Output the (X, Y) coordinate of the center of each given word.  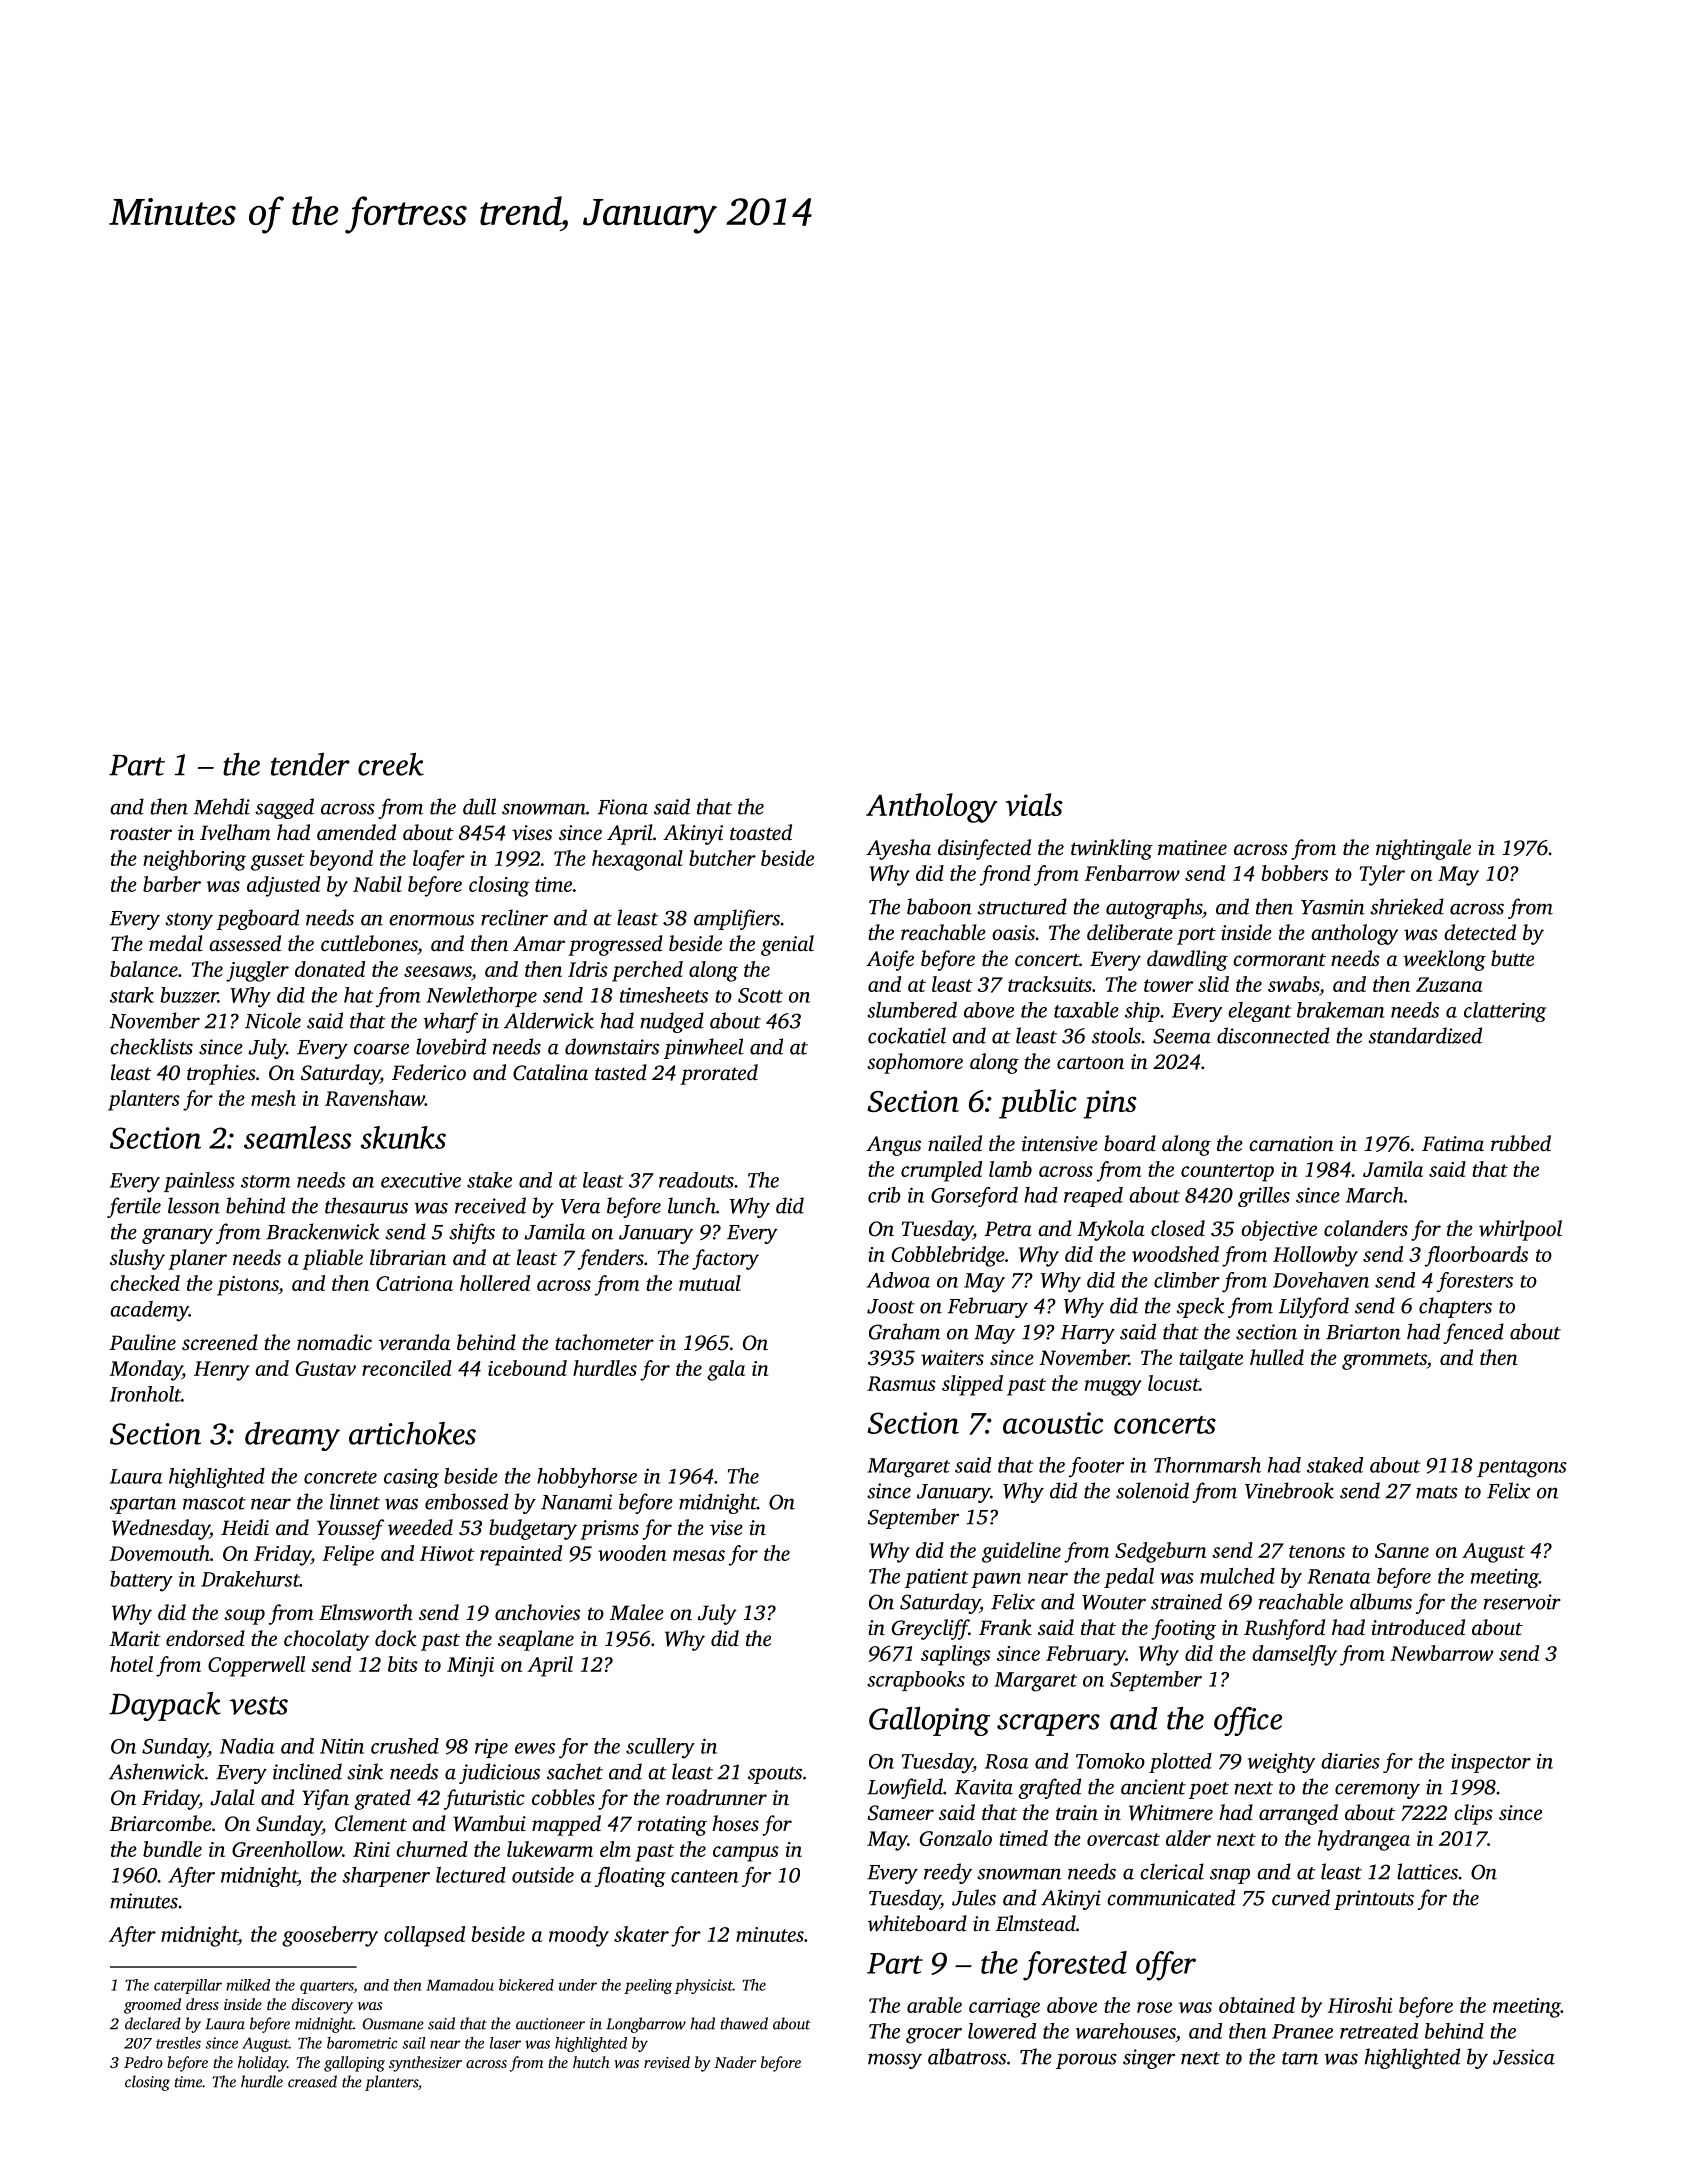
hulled (1277, 1357)
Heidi (245, 1527)
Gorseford (974, 1197)
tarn (1300, 2058)
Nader (735, 2062)
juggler (257, 971)
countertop (1227, 1173)
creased (312, 2081)
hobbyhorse (587, 1478)
